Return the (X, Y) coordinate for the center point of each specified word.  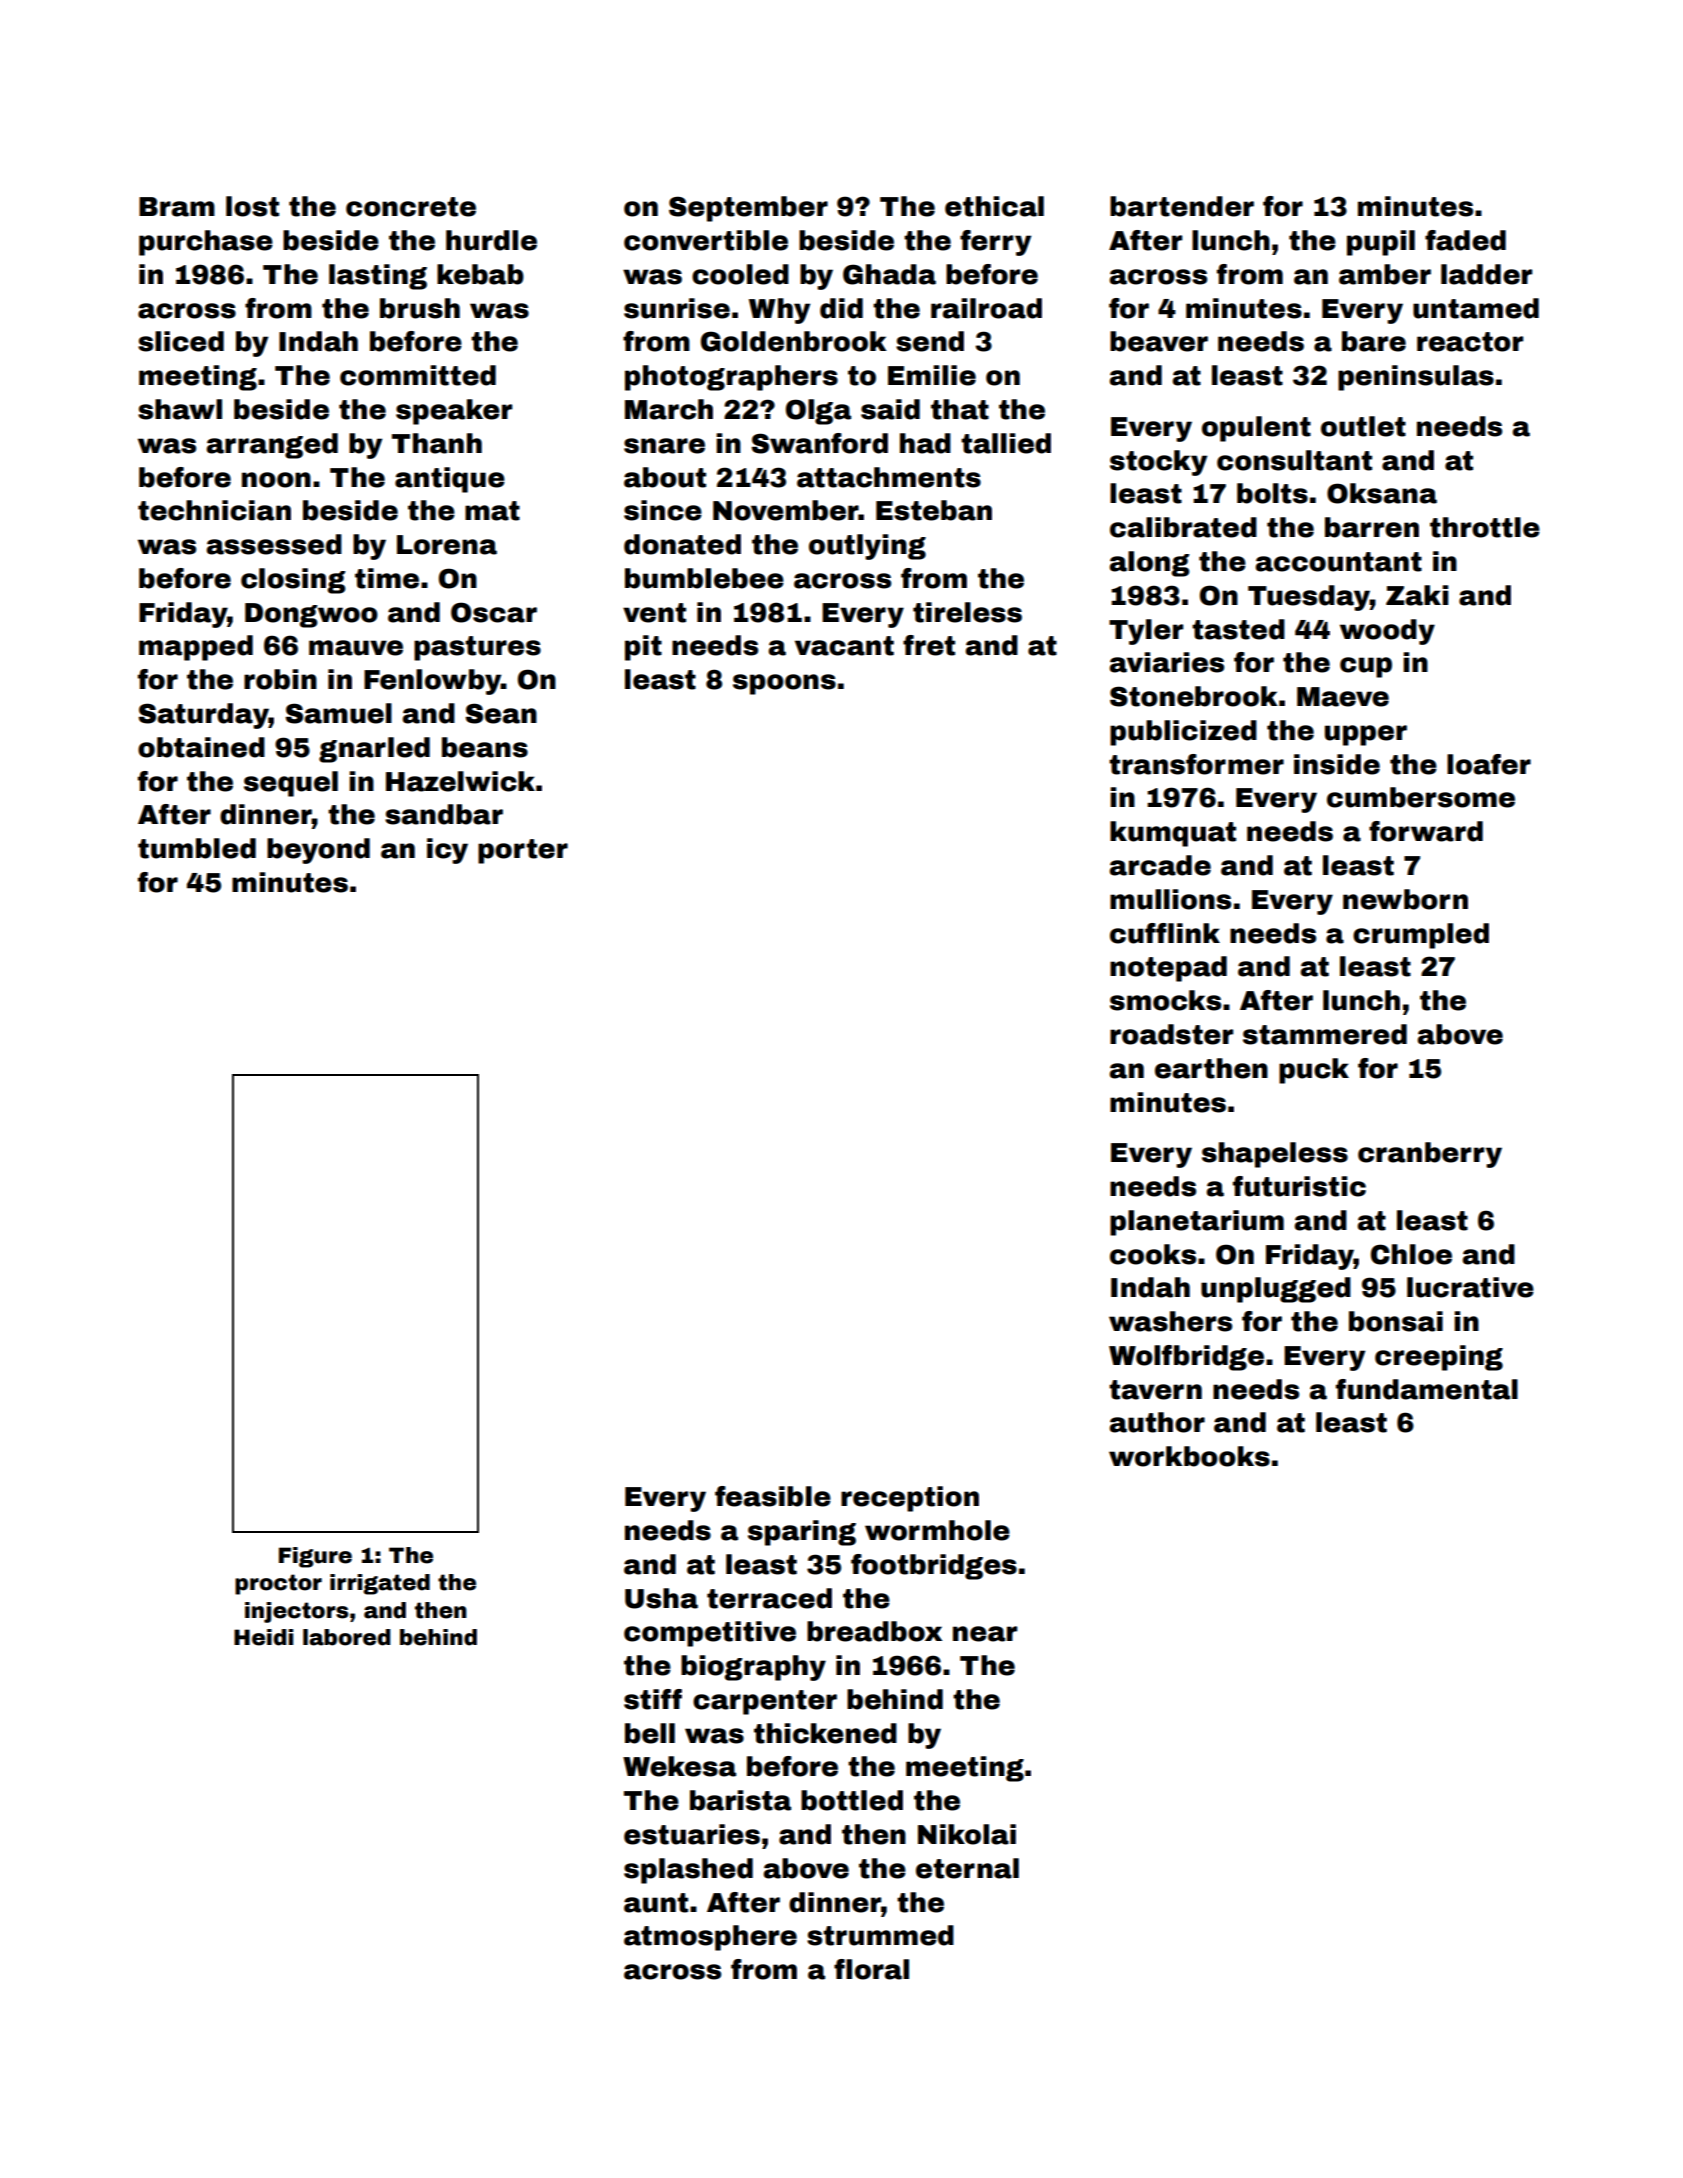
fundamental (1427, 1389)
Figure (315, 1557)
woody (1387, 632)
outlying (867, 547)
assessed (274, 544)
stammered (1325, 1034)
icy (447, 851)
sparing (802, 1533)
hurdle (491, 240)
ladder (1486, 274)
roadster (1171, 1034)
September (748, 209)
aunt (656, 1903)
